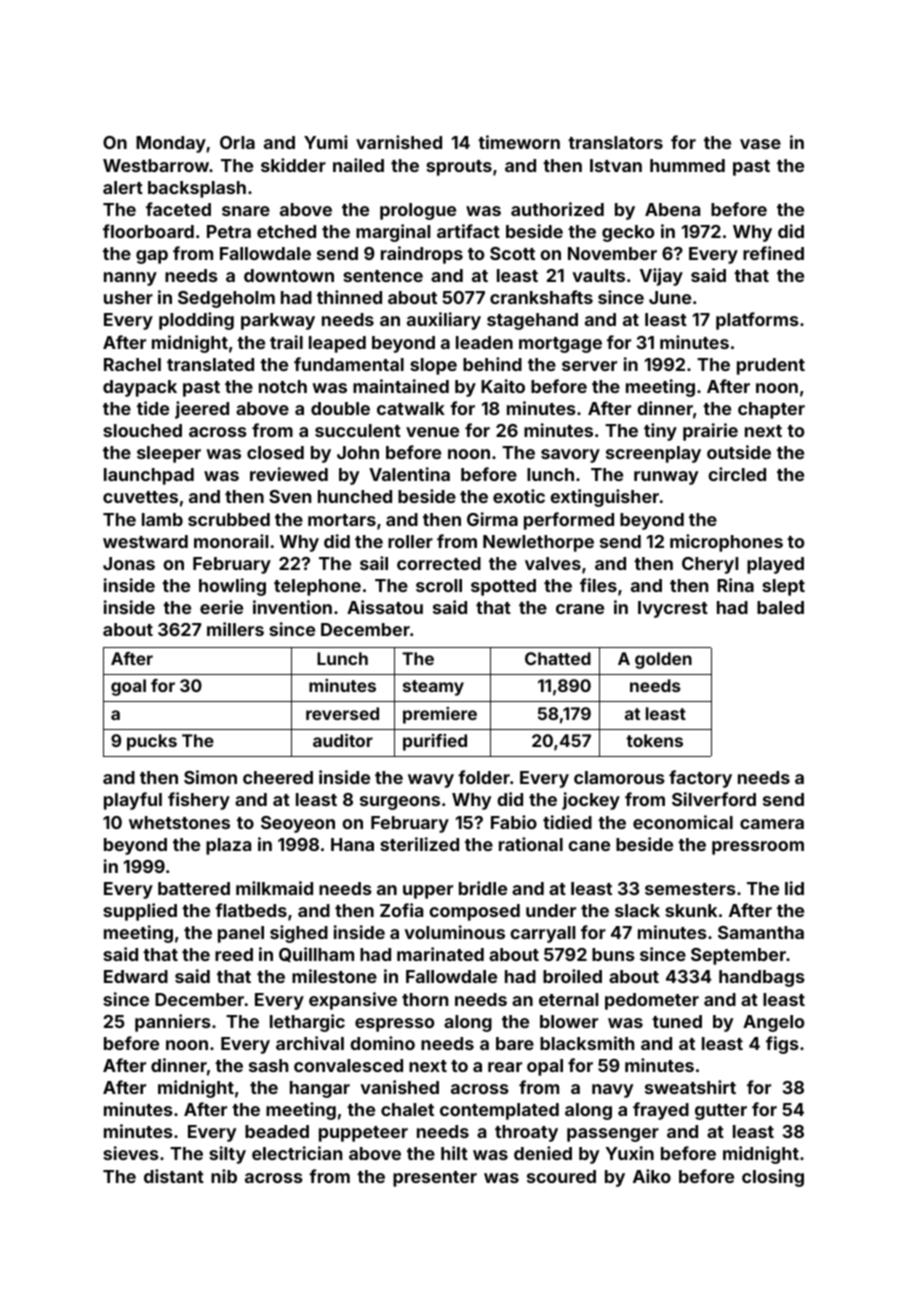  What do you see at coordinates (459, 168) in the page?
I see `sprouts` at bounding box center [459, 168].
